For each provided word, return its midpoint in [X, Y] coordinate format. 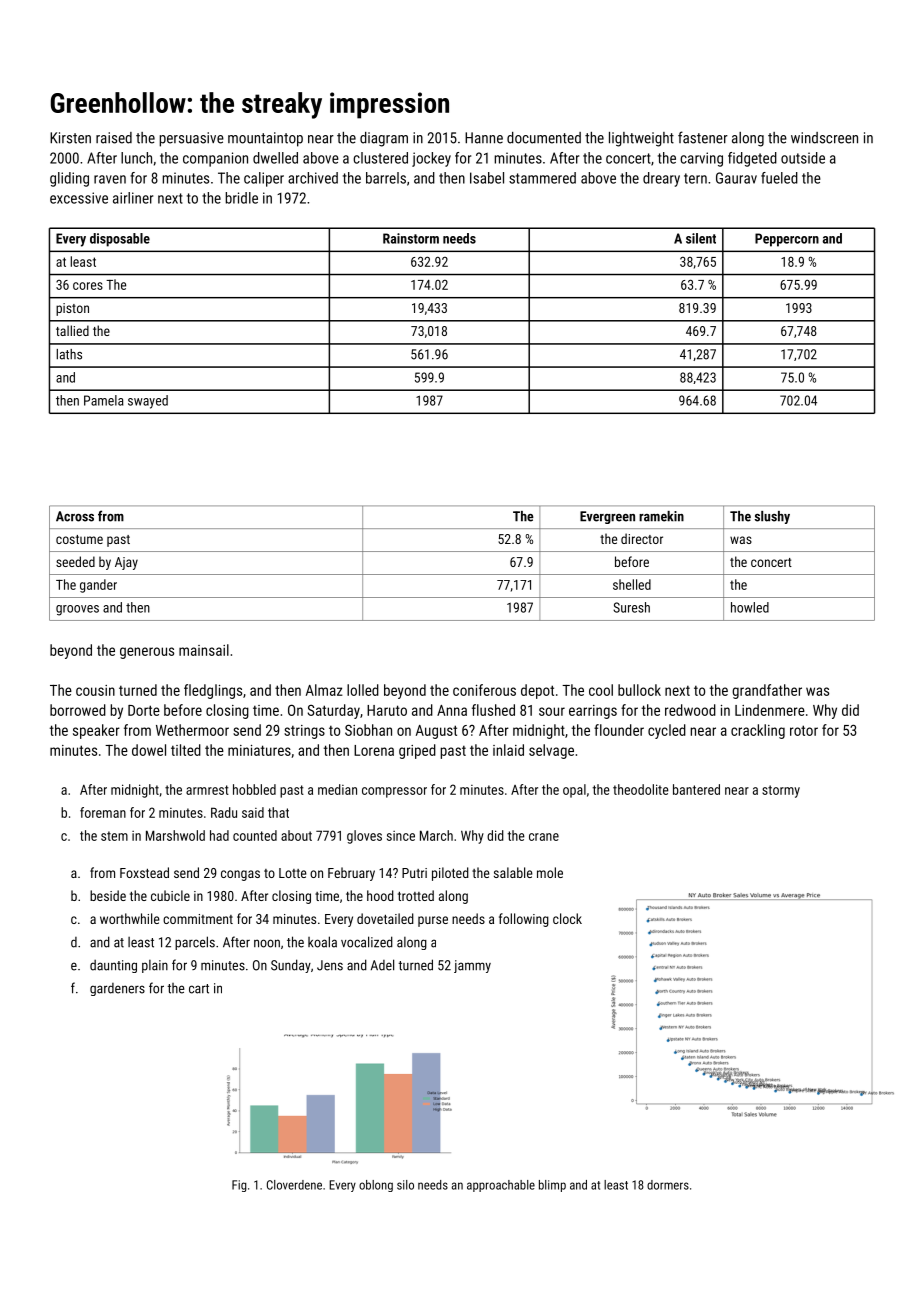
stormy [781, 791]
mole [550, 872]
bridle [241, 198]
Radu [224, 812]
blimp [552, 1186]
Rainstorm [411, 238]
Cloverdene [294, 1185]
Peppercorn [787, 240]
